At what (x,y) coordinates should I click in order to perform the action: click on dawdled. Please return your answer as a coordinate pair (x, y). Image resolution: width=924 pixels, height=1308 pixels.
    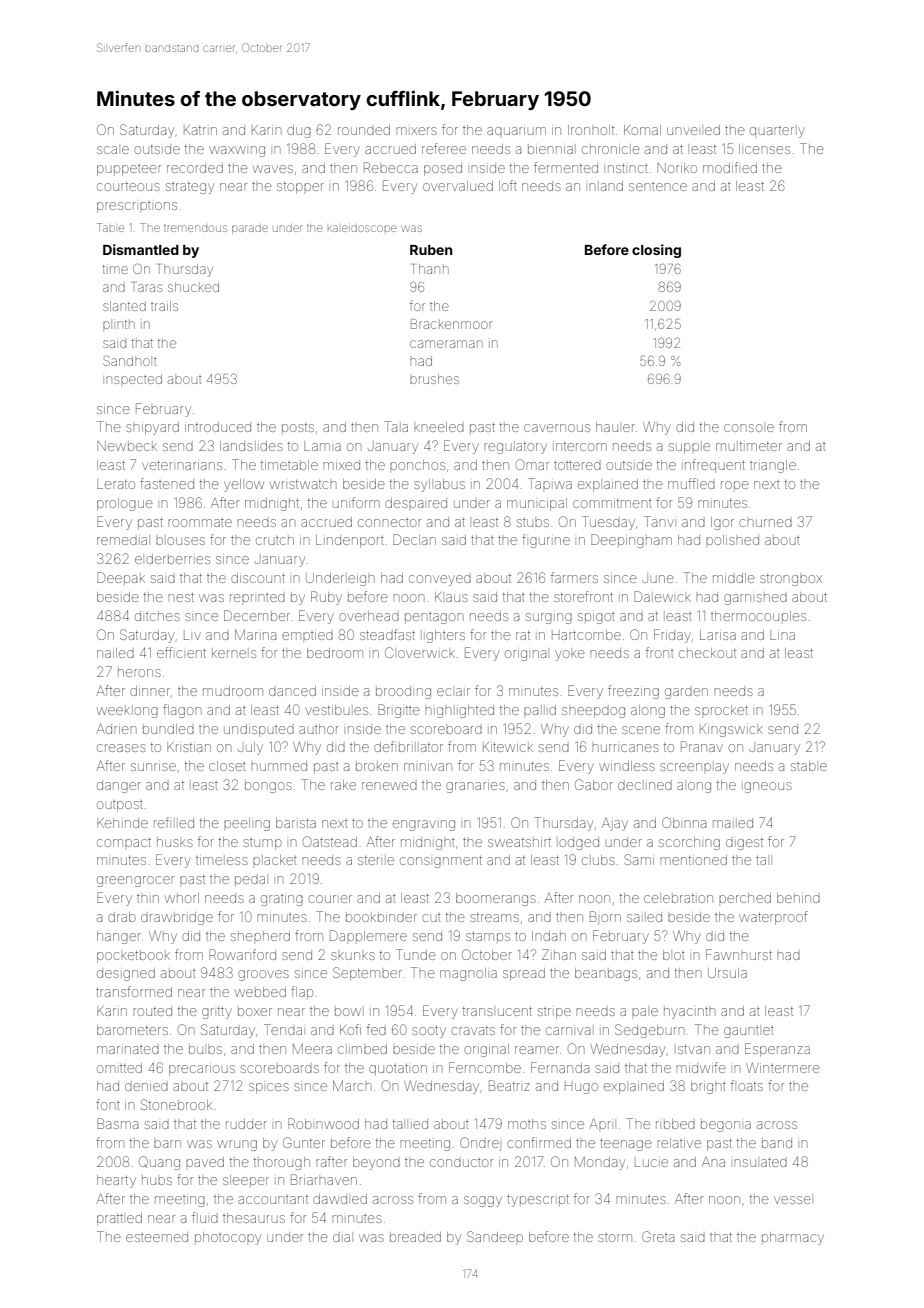
    Looking at the image, I should click on (340, 1199).
